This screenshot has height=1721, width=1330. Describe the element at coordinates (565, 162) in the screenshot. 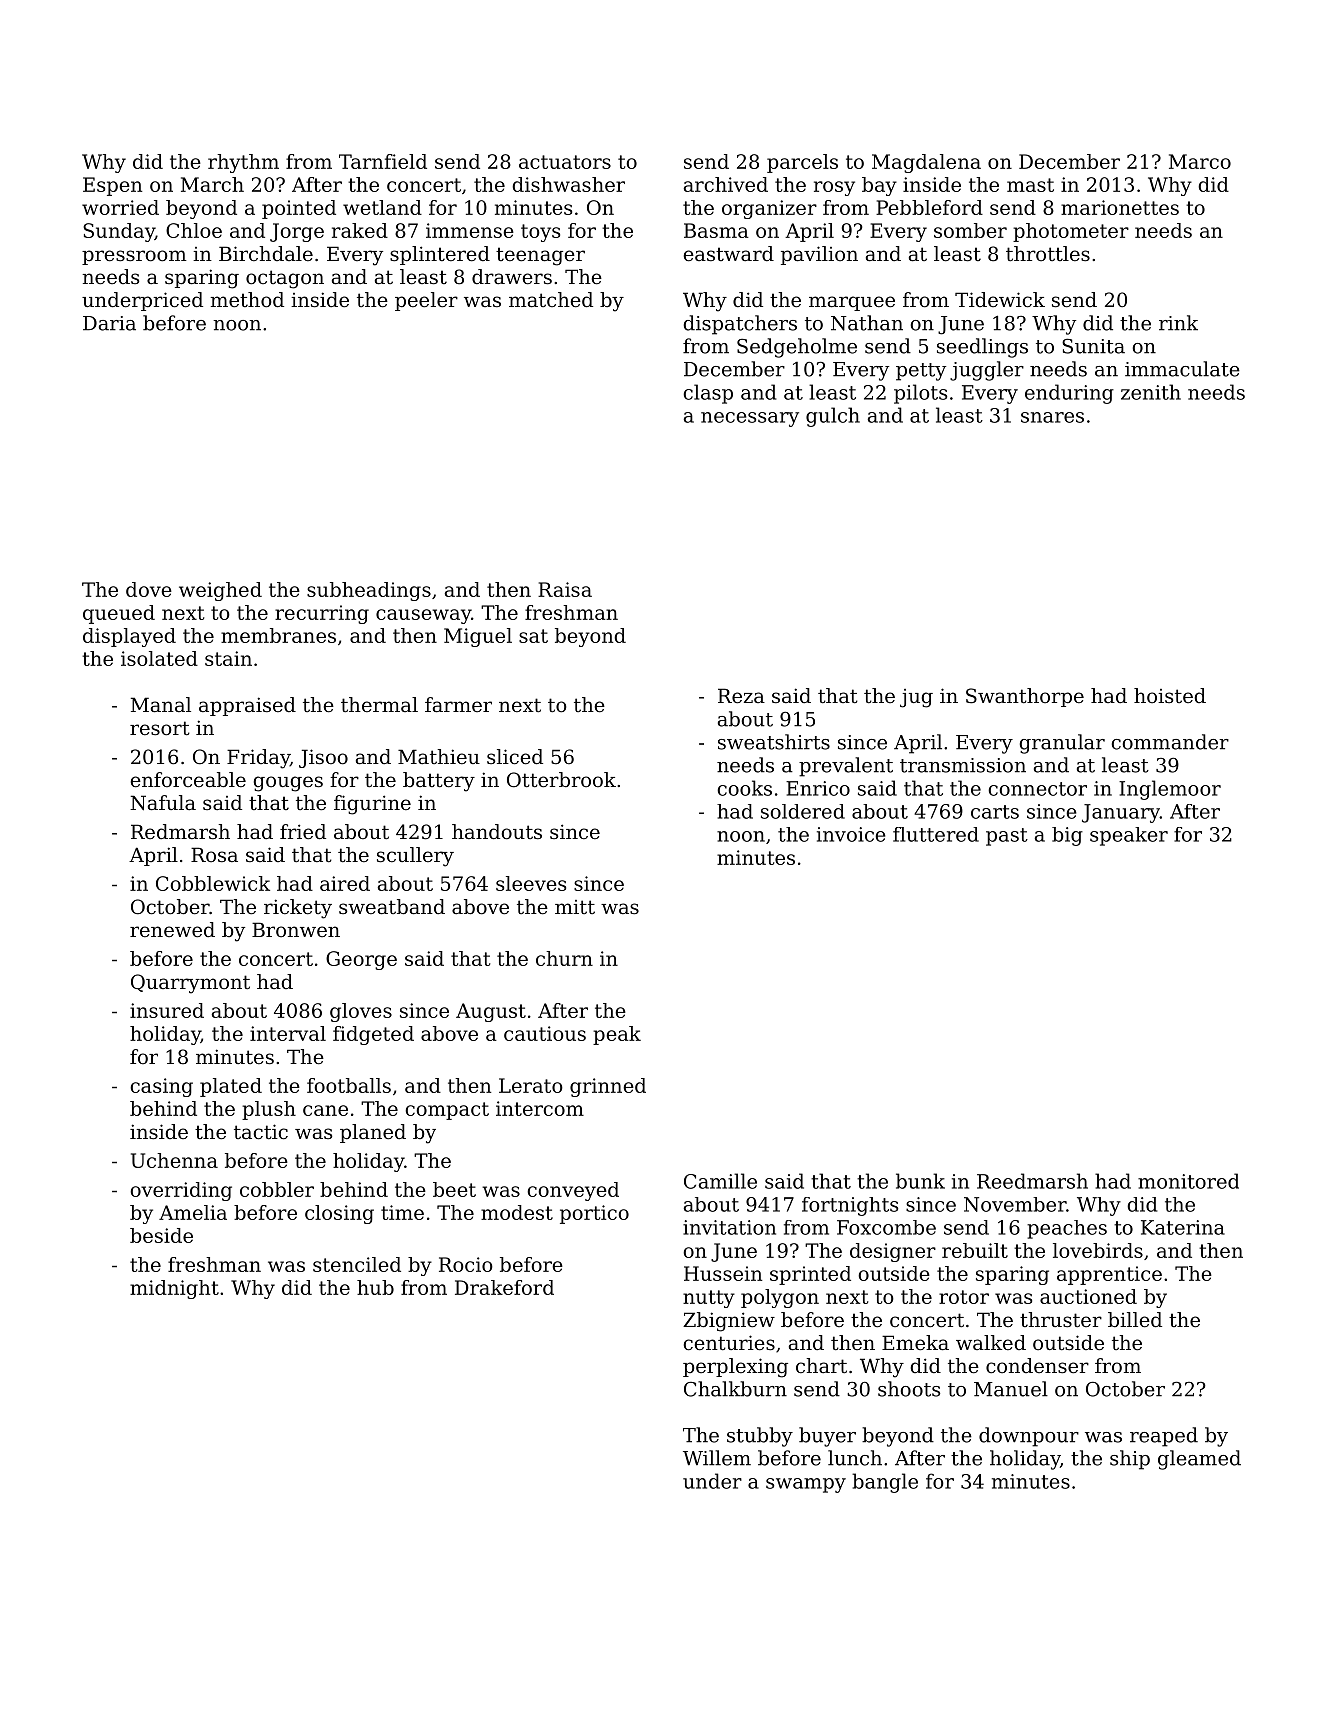

I see `actuators` at that location.
